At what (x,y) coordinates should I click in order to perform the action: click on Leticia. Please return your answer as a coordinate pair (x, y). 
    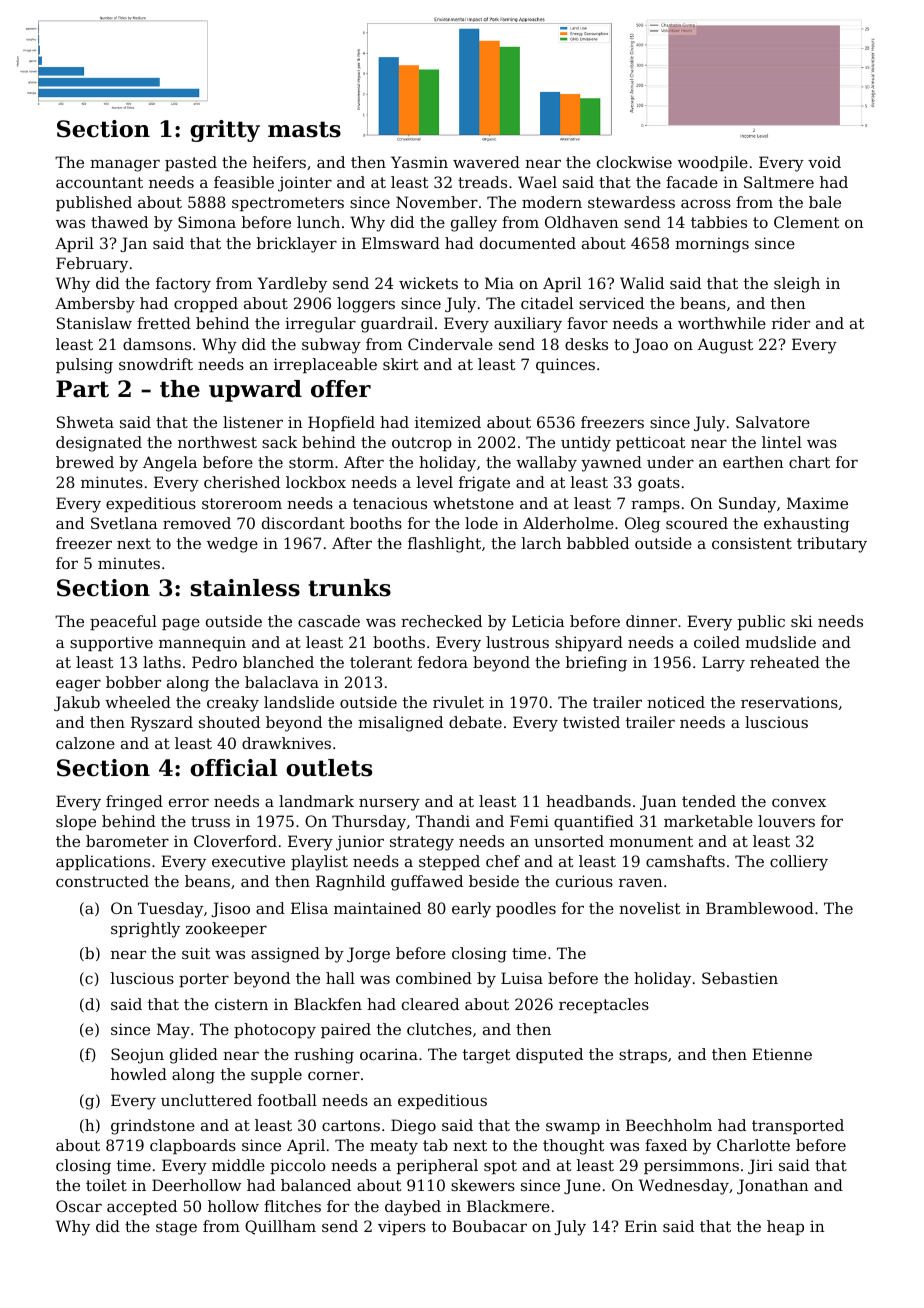
    Looking at the image, I should click on (538, 621).
